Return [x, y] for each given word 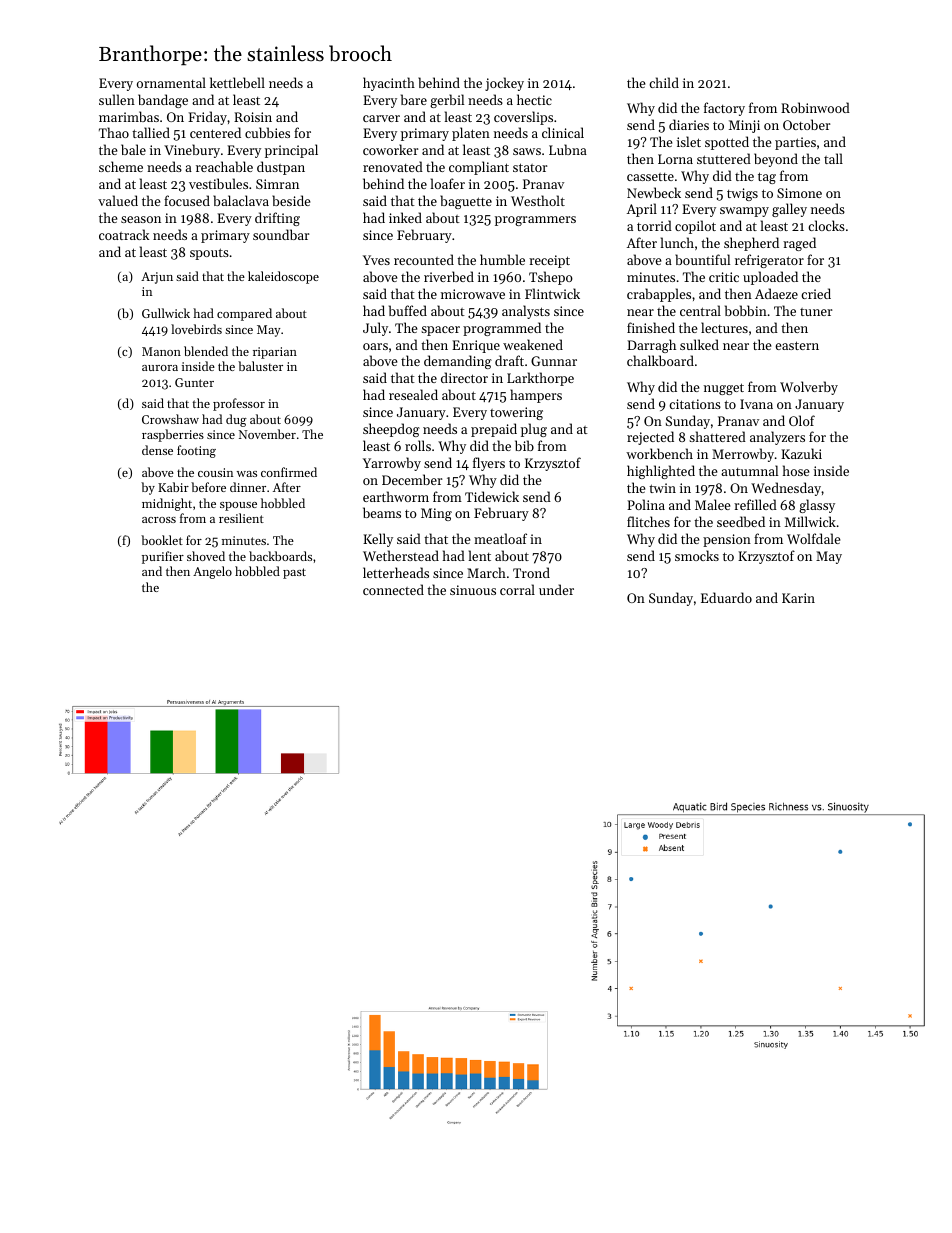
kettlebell [237, 82]
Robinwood [815, 107]
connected [393, 589]
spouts [209, 254]
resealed [413, 394]
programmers [535, 221]
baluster [260, 366]
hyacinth [389, 84]
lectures [724, 327]
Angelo [212, 572]
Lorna [675, 159]
